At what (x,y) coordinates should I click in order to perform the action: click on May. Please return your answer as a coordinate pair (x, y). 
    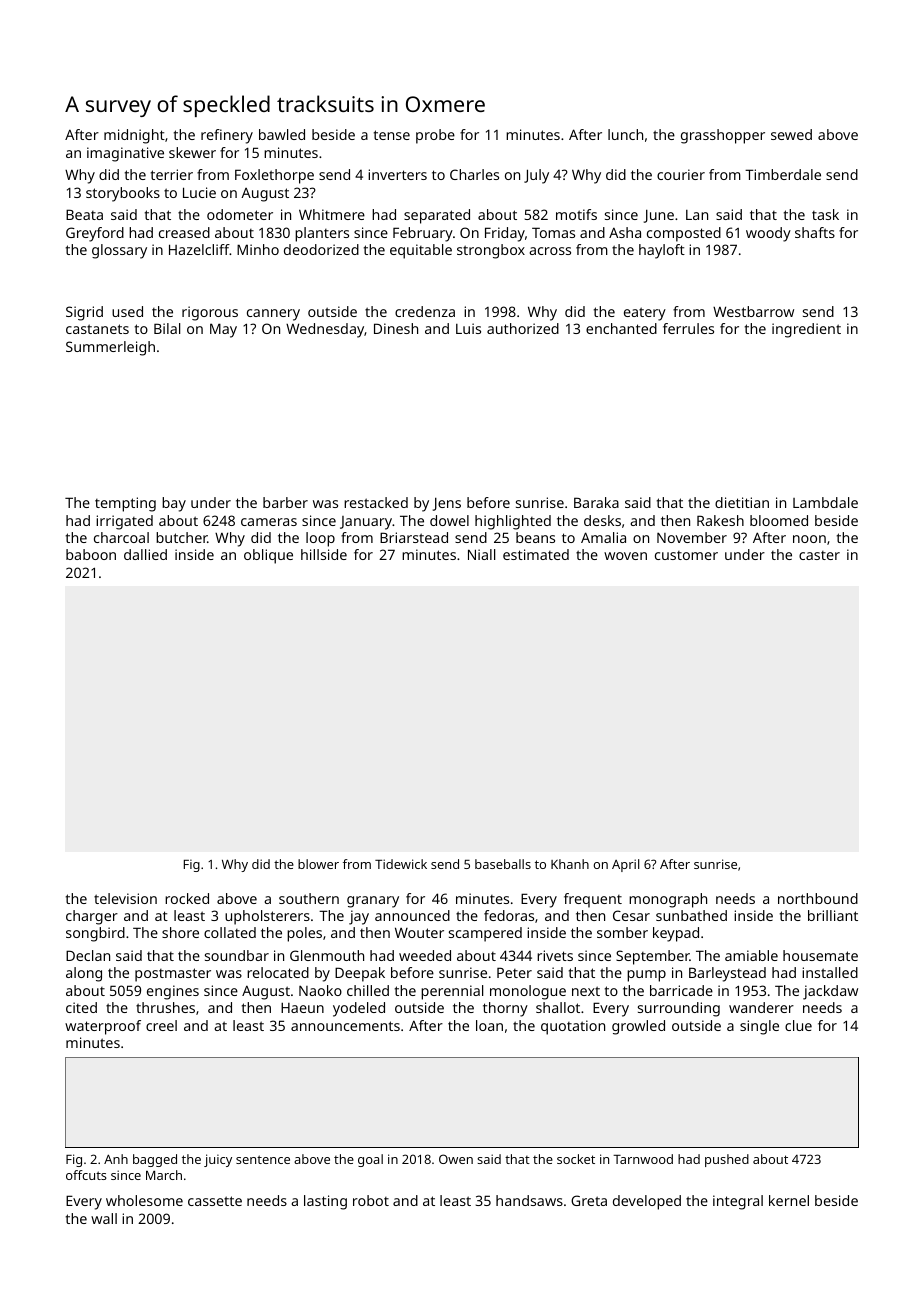
    Looking at the image, I should click on (223, 330).
